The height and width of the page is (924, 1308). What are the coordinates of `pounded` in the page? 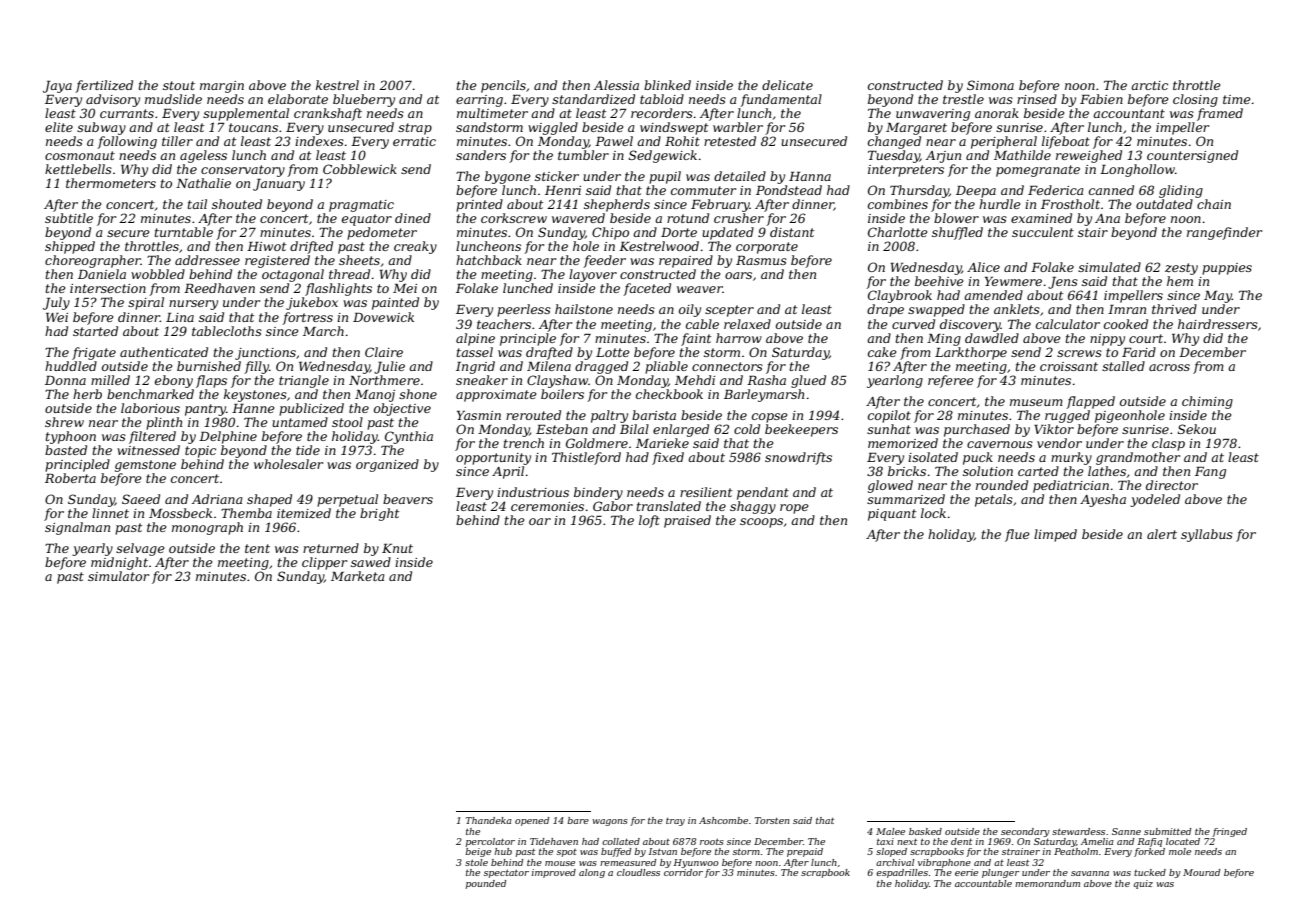 It's located at (486, 884).
